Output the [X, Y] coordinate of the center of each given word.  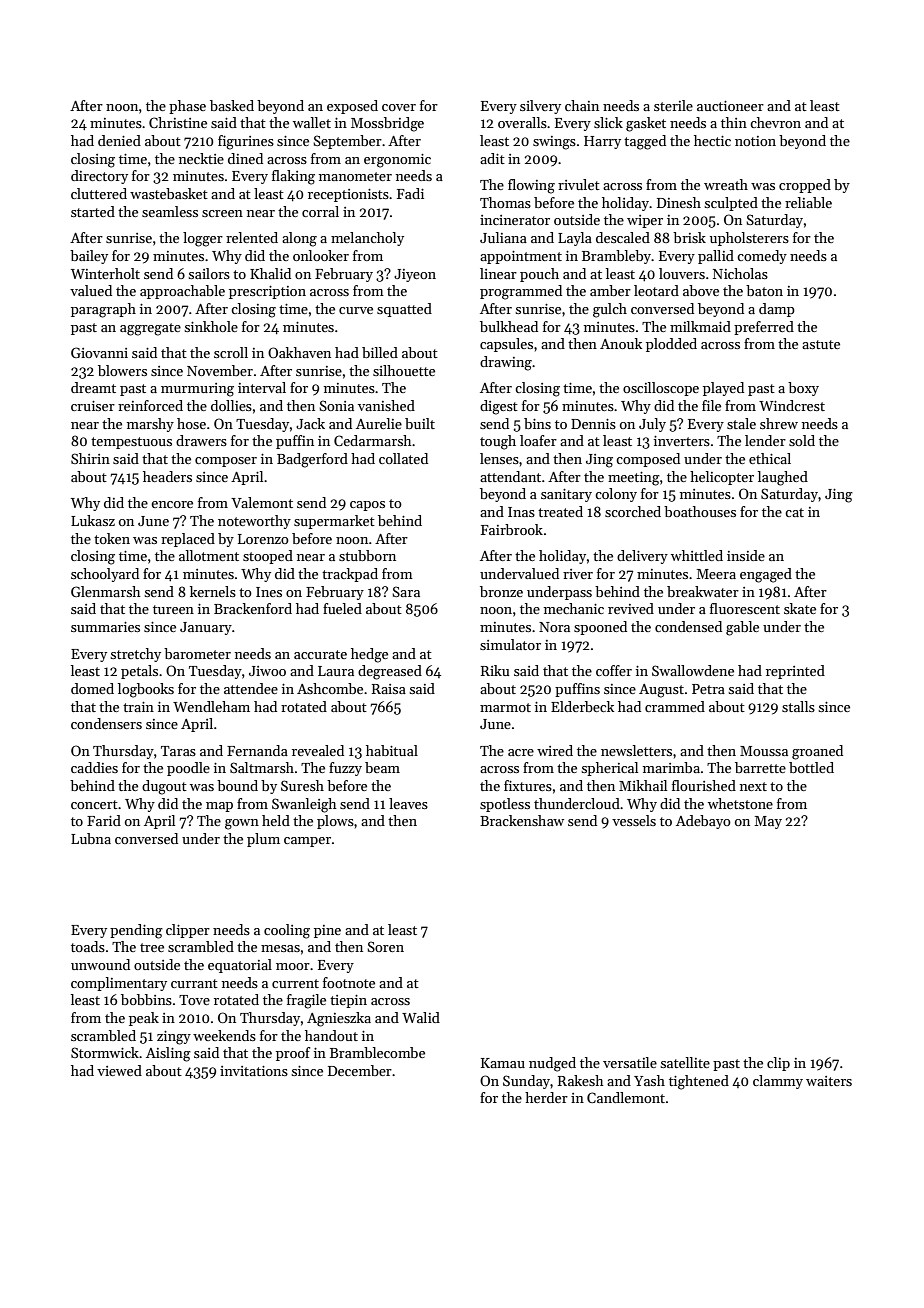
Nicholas [740, 273]
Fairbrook [512, 529]
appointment [521, 257]
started [93, 211]
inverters [682, 441]
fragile [306, 1001]
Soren [385, 946]
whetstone [740, 803]
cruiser [93, 406]
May [768, 822]
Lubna [91, 838]
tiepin [348, 1001]
